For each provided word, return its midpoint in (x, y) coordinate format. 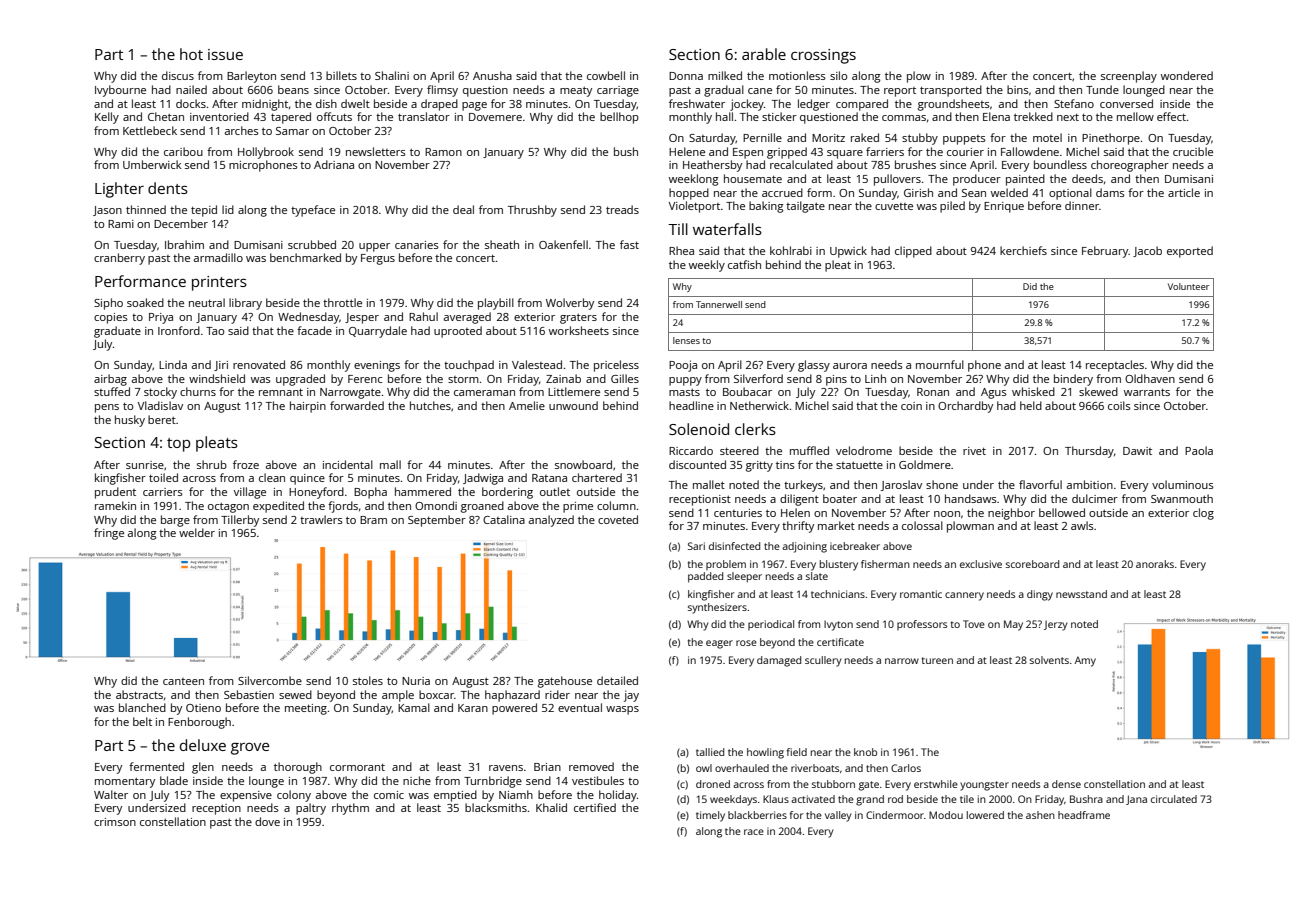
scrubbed (312, 244)
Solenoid (699, 429)
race (754, 832)
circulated (1174, 799)
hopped (689, 194)
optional (1070, 194)
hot (191, 54)
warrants (1147, 392)
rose (746, 643)
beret (162, 419)
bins (1018, 89)
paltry (311, 809)
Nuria (416, 681)
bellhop (619, 118)
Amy (1085, 661)
